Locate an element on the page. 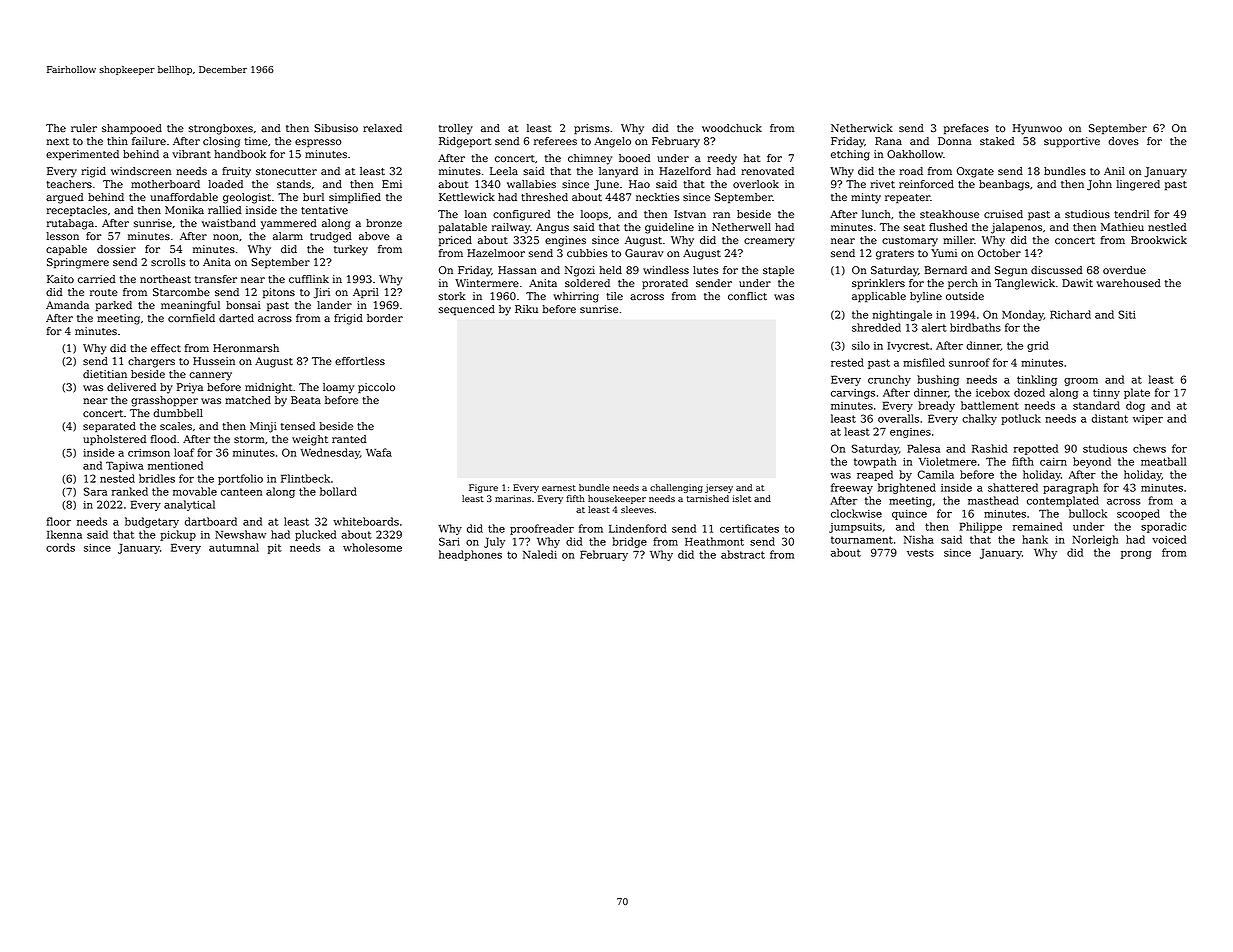 The width and height of the page is (1233, 952). headphones is located at coordinates (470, 555).
